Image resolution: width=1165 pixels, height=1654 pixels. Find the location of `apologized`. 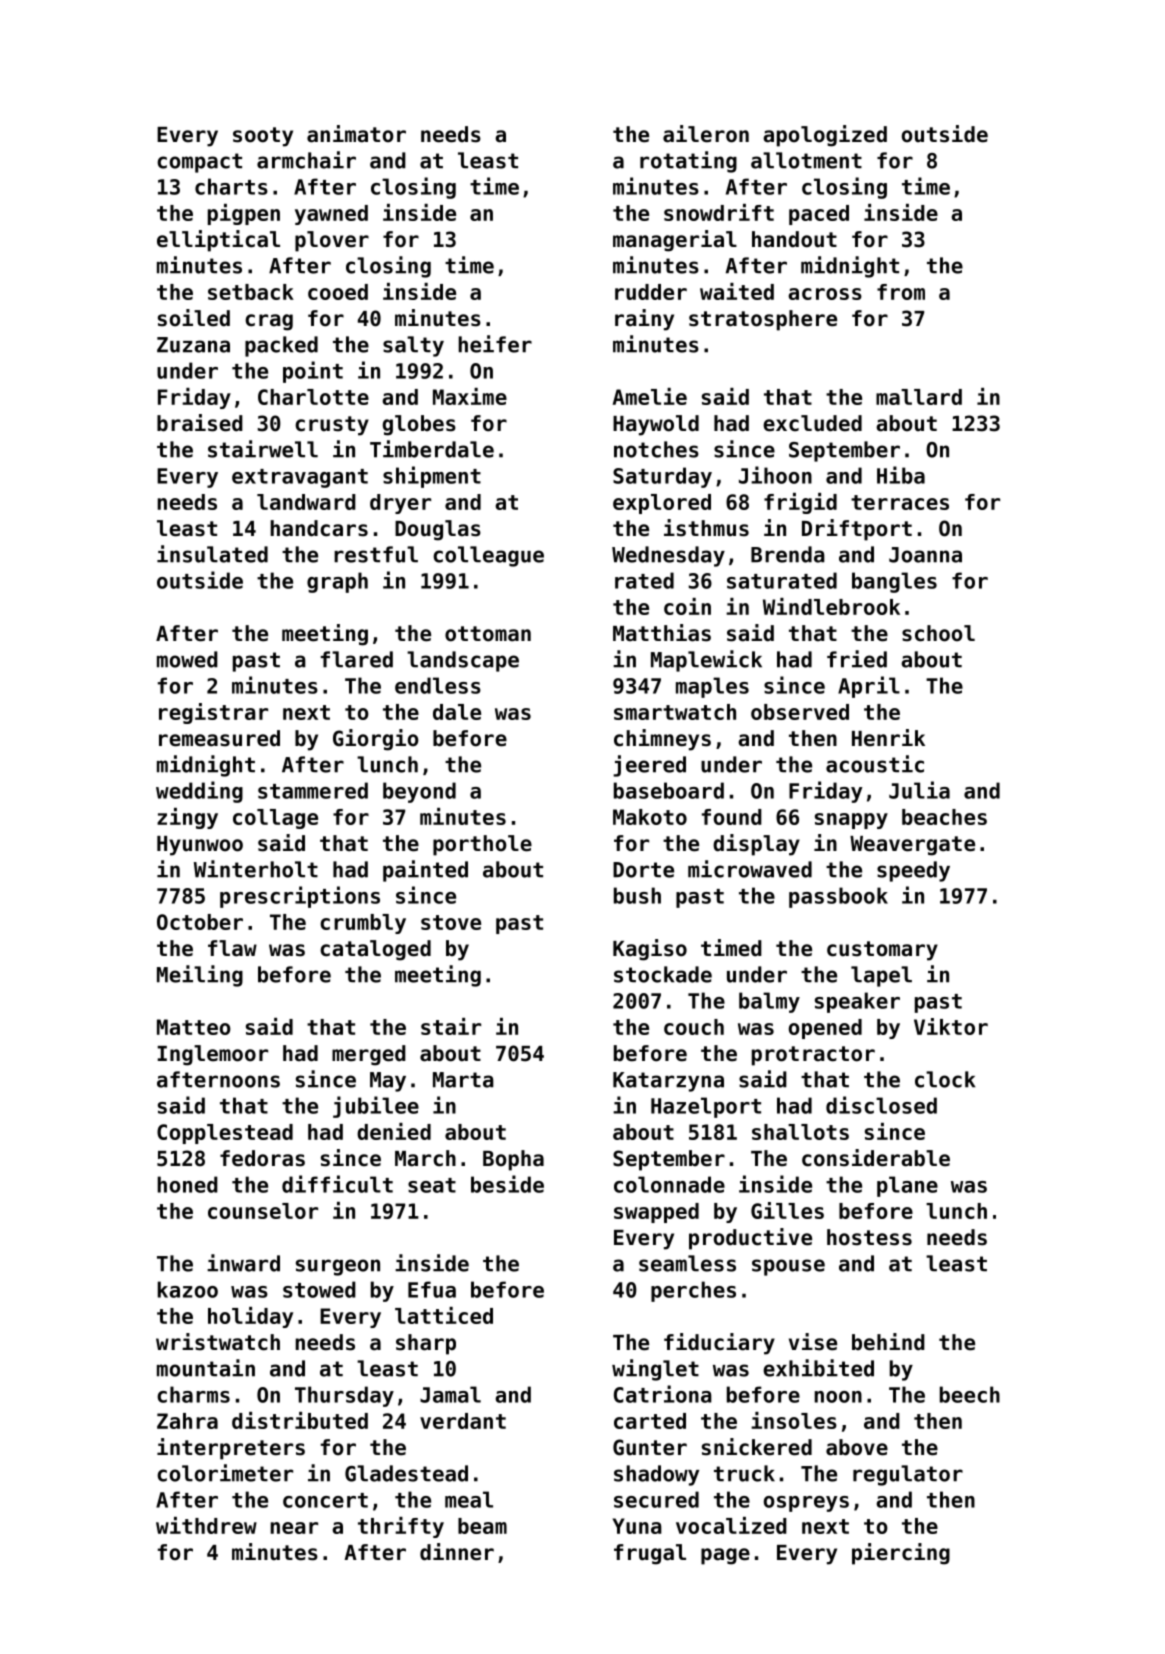

apologized is located at coordinates (825, 136).
